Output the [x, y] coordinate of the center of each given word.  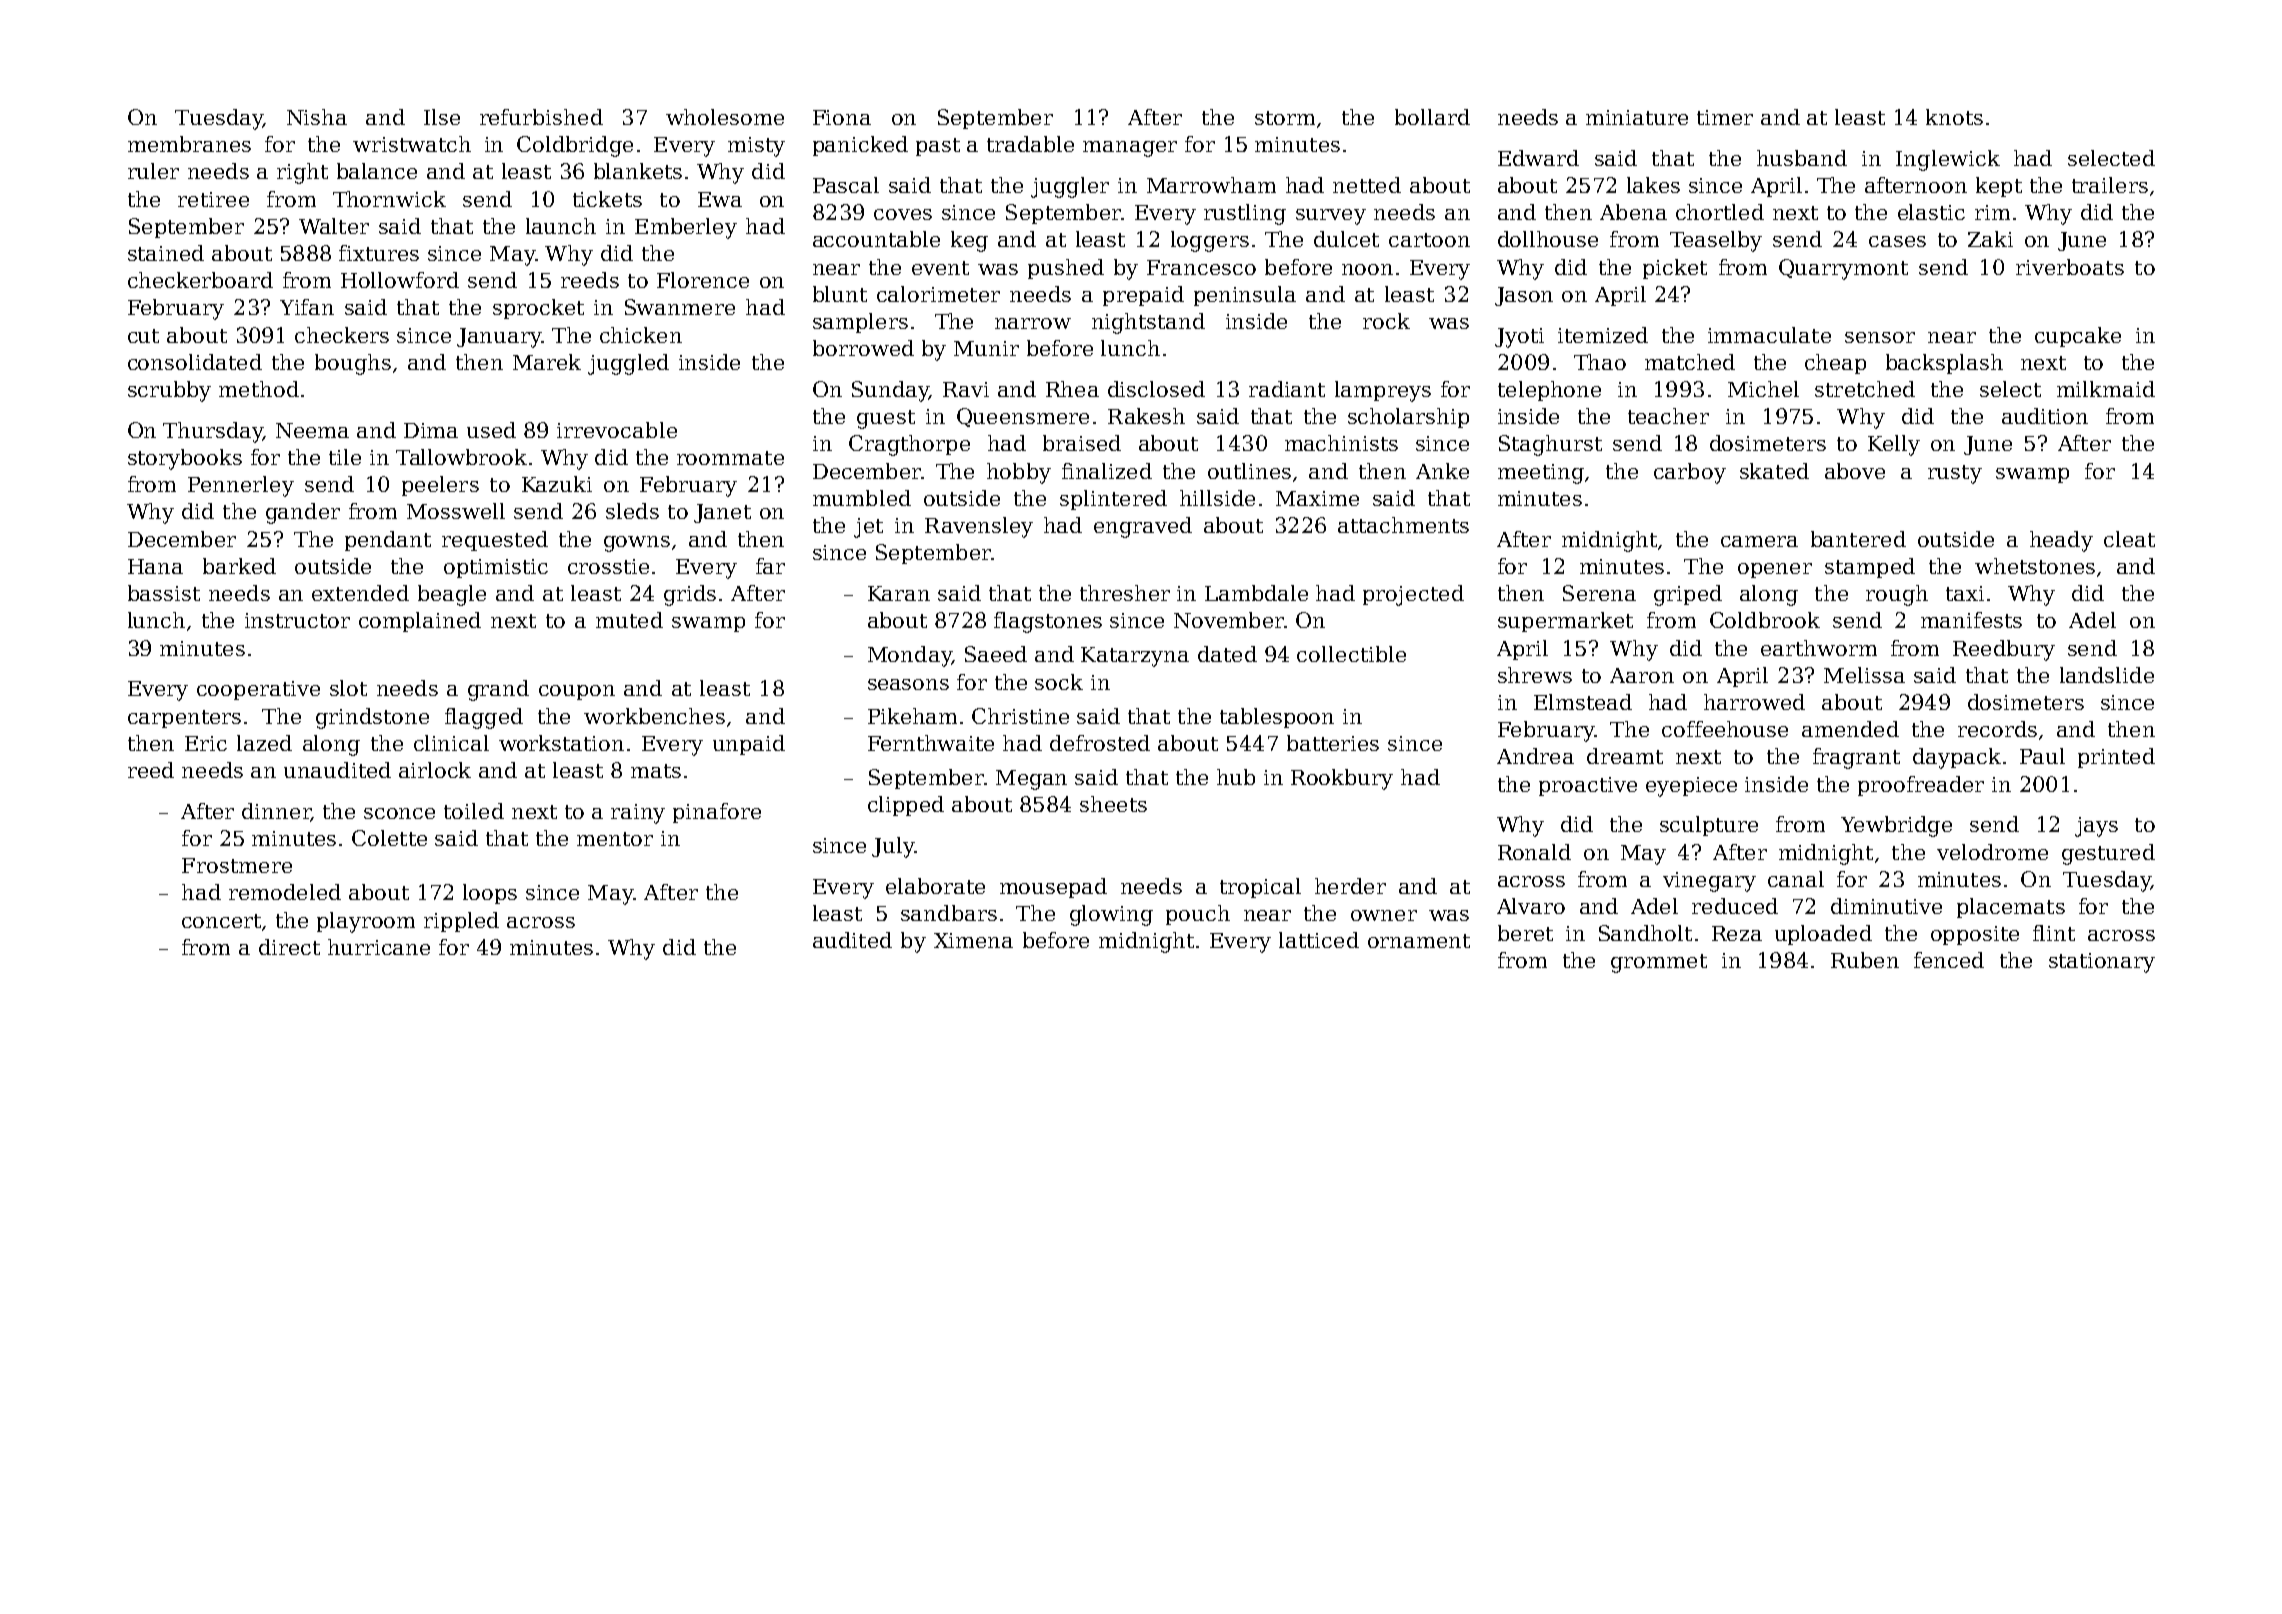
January [499, 338]
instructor [297, 620]
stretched [1865, 389]
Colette [389, 838]
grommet [1659, 963]
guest [886, 419]
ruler [153, 171]
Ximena [973, 940]
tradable [1030, 144]
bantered [1858, 539]
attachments [1403, 525]
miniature [1637, 117]
